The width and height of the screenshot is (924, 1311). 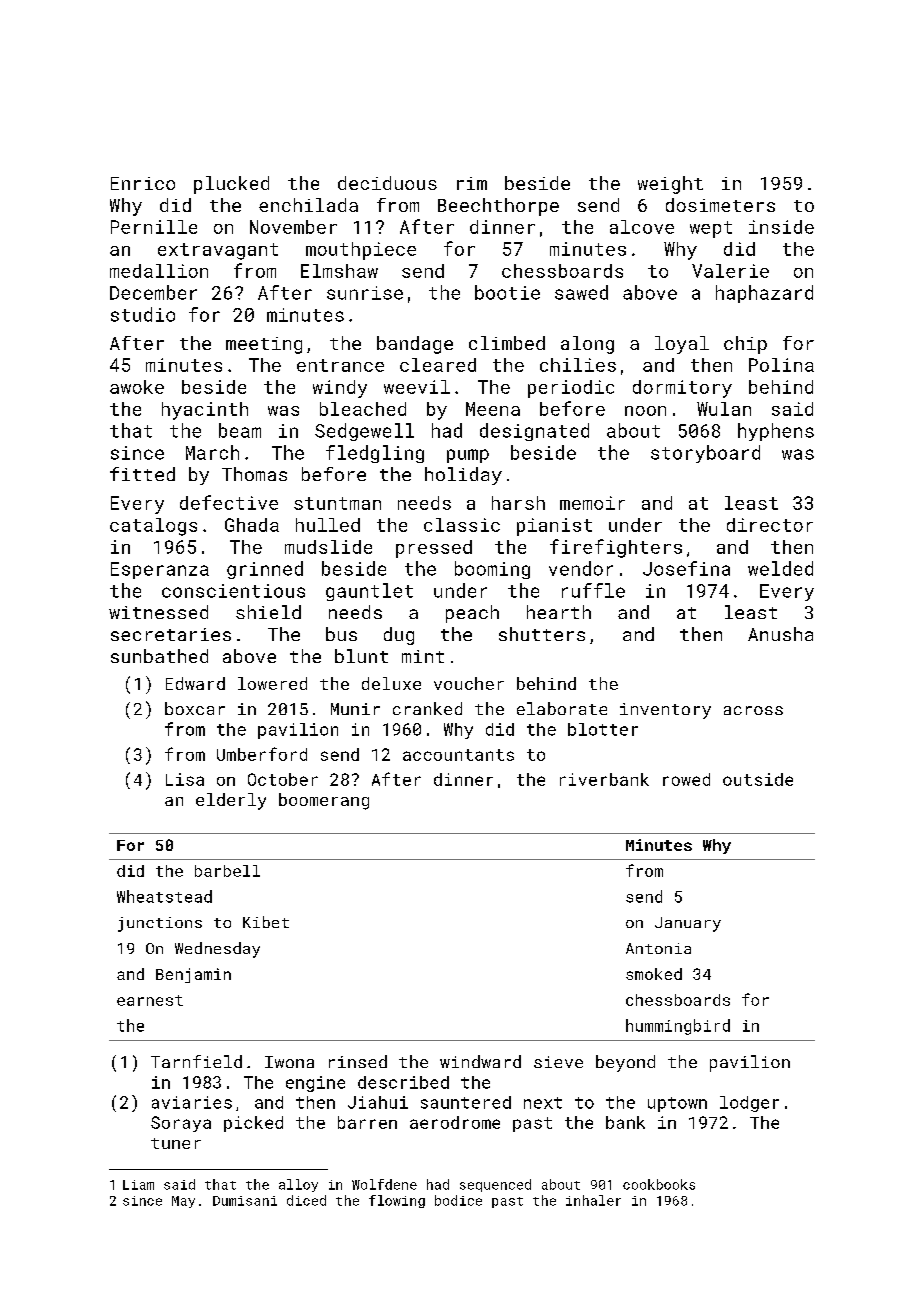 What do you see at coordinates (150, 1000) in the screenshot?
I see `earnest` at bounding box center [150, 1000].
